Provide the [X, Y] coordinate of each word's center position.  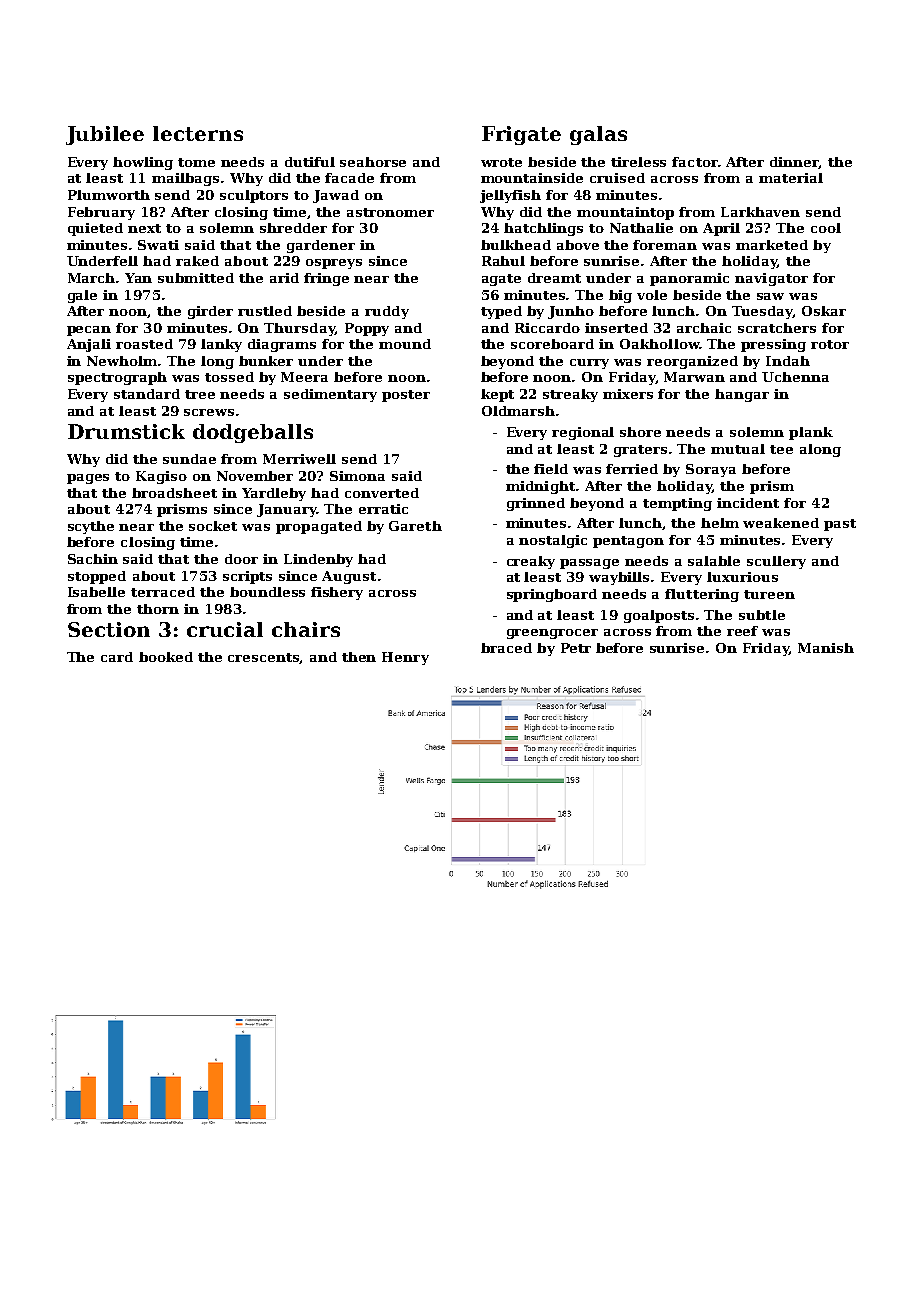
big [620, 296]
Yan [138, 278]
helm [720, 523]
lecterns [198, 133]
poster [406, 396]
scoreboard [552, 344]
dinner [794, 163]
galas [598, 135]
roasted [144, 344]
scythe [91, 527]
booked [166, 657]
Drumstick [126, 431]
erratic [383, 509]
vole [652, 295]
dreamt [554, 278]
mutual [738, 449]
